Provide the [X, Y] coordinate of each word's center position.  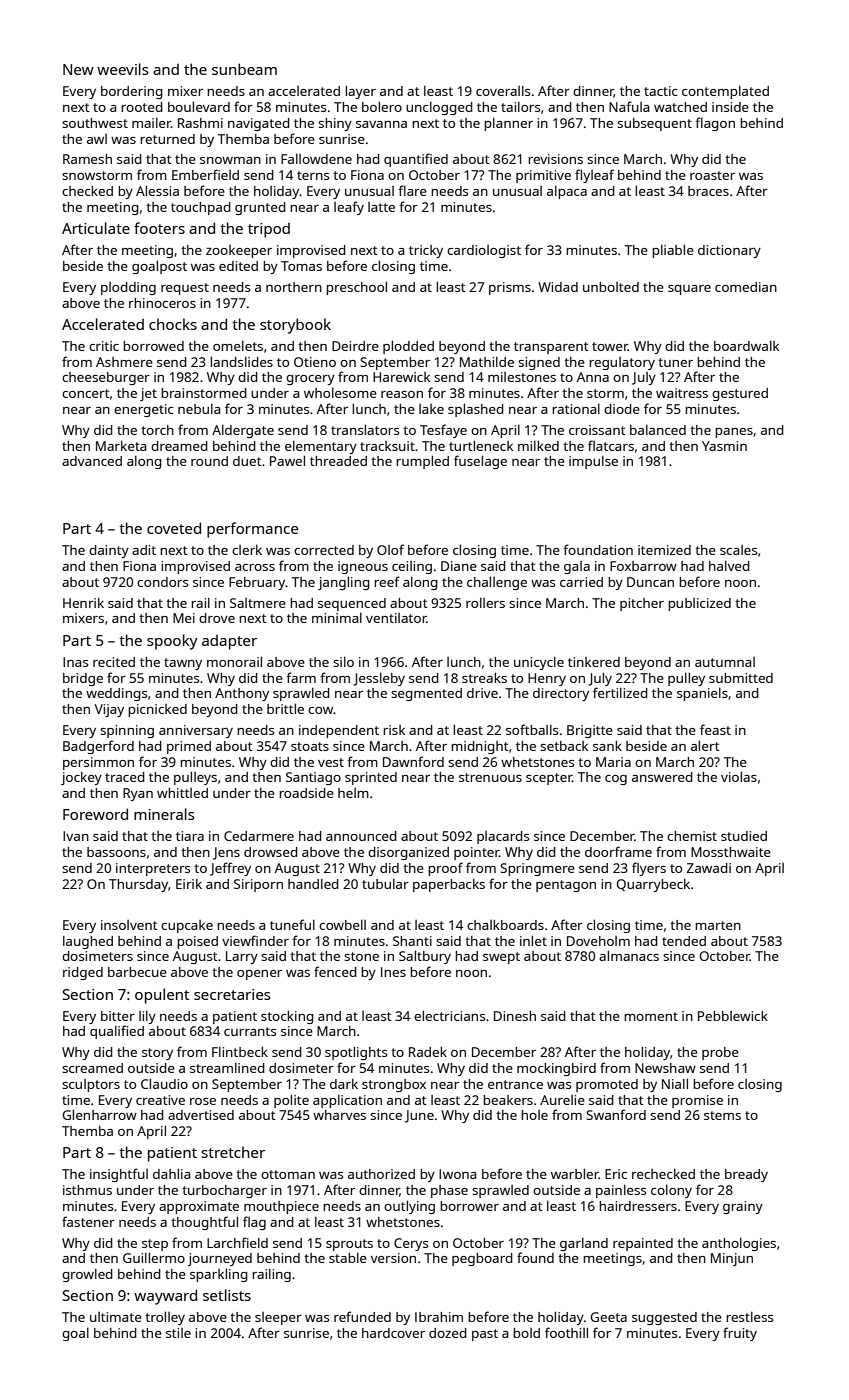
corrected [324, 550]
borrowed [153, 346]
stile [178, 1333]
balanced [658, 429]
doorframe [618, 851]
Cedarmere [259, 836]
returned [167, 139]
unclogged [439, 108]
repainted [643, 1244]
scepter [549, 779]
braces [708, 191]
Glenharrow [99, 1114]
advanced [92, 461]
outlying [409, 1207]
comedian [746, 287]
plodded [408, 347]
